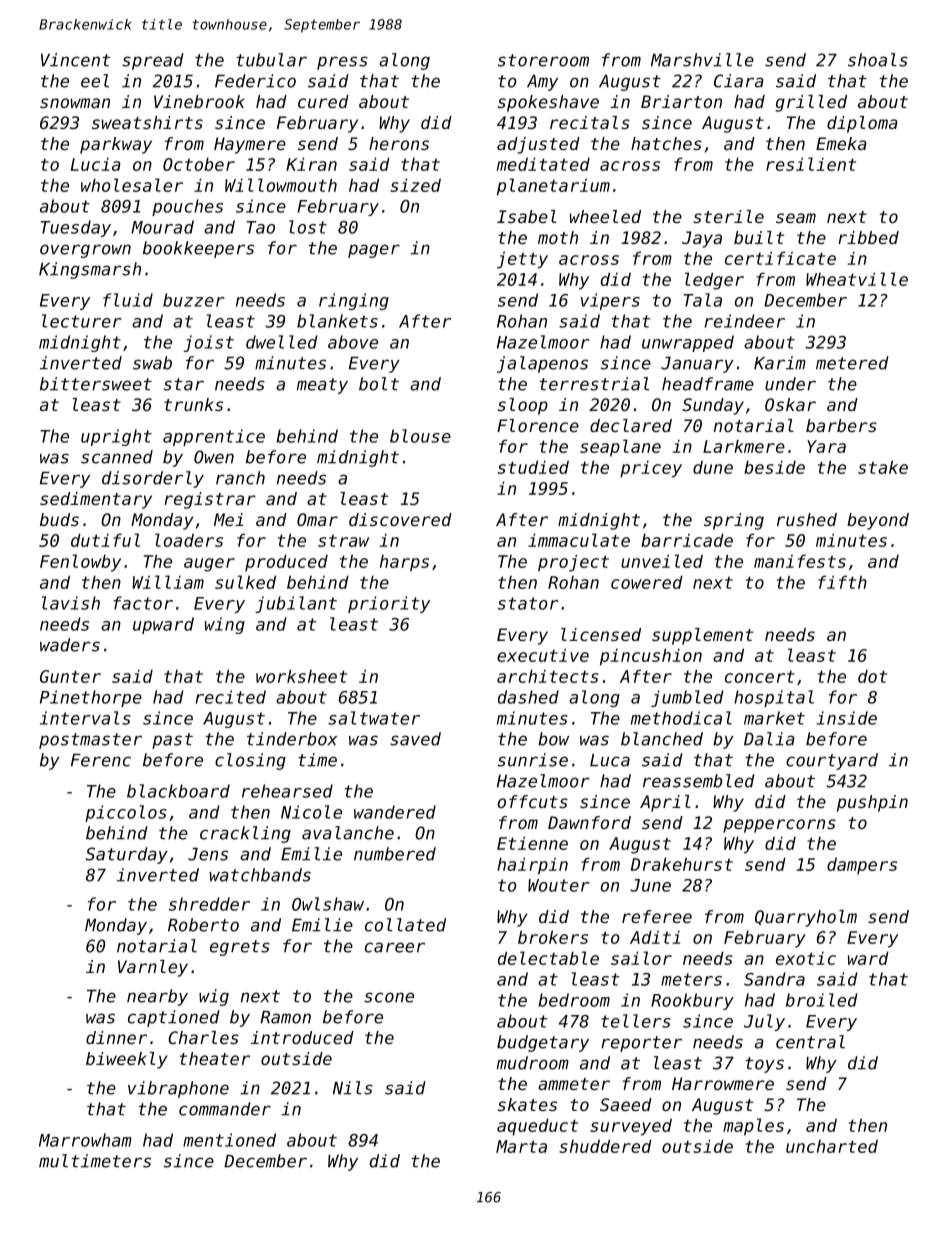 Image resolution: width=952 pixels, height=1233 pixels. I want to click on shoals, so click(878, 60).
